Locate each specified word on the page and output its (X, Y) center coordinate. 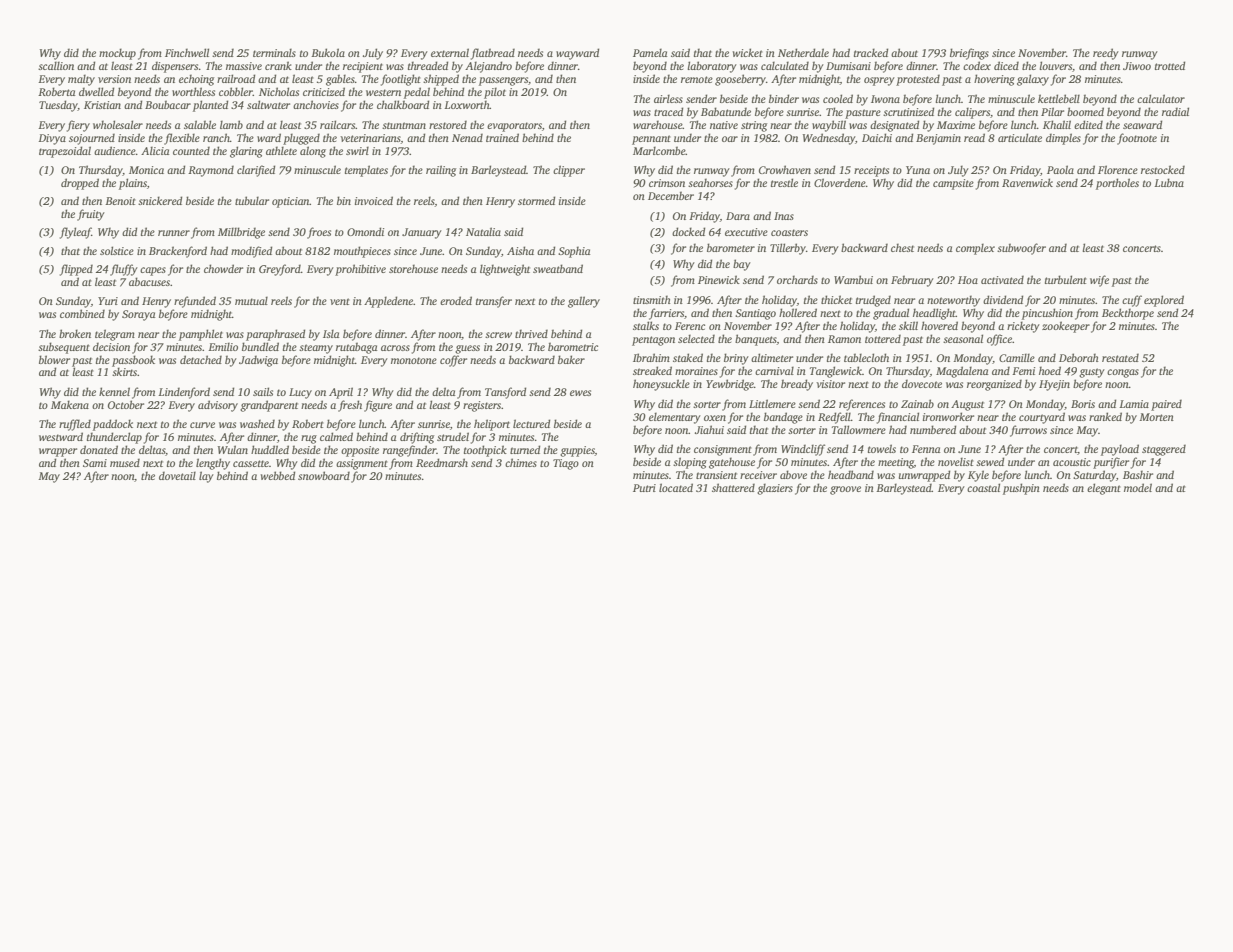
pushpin (1021, 489)
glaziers (775, 489)
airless (668, 98)
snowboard (324, 475)
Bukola (328, 52)
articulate (1020, 137)
